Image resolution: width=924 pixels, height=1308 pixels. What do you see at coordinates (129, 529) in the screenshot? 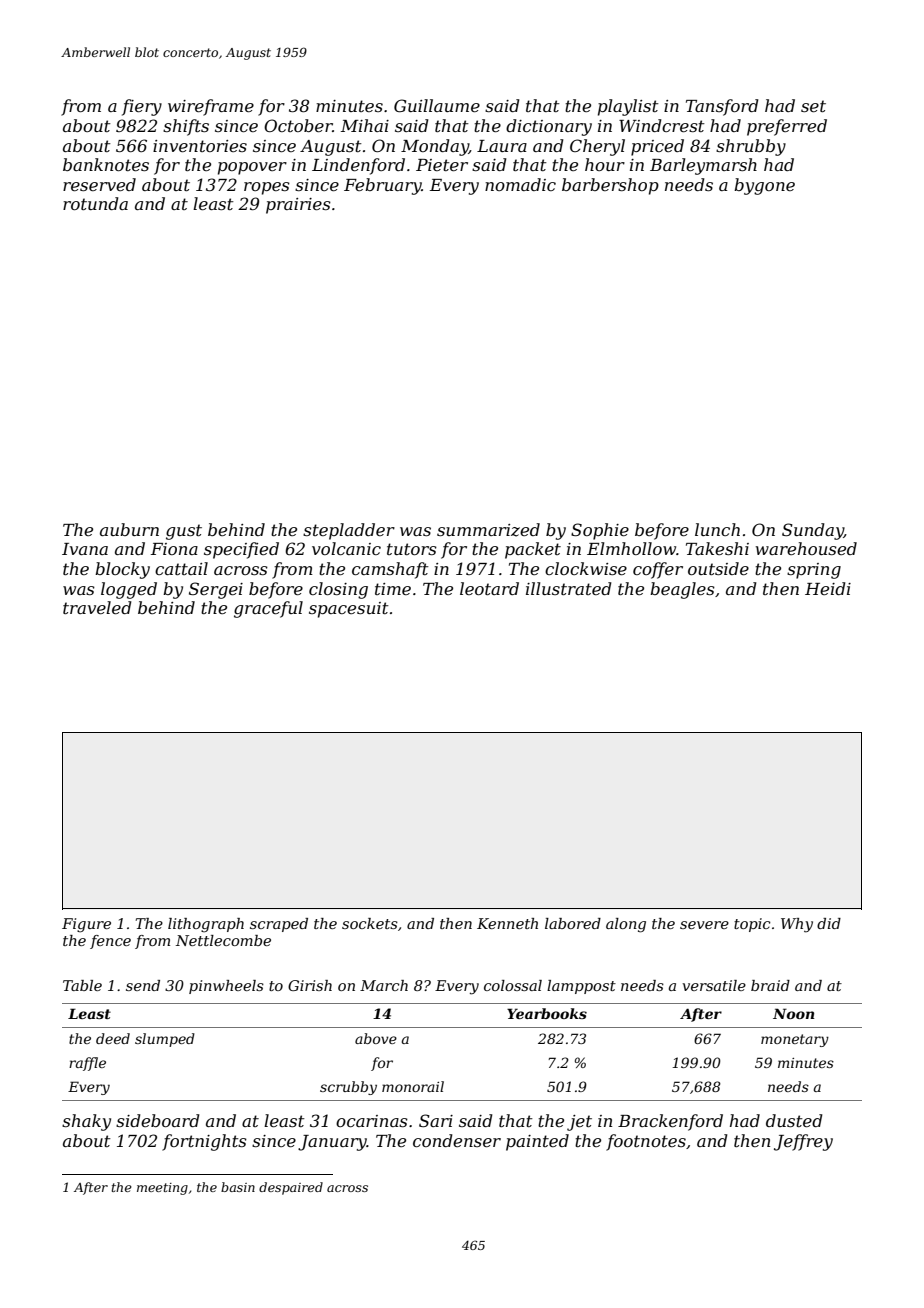
I see `auburn` at bounding box center [129, 529].
